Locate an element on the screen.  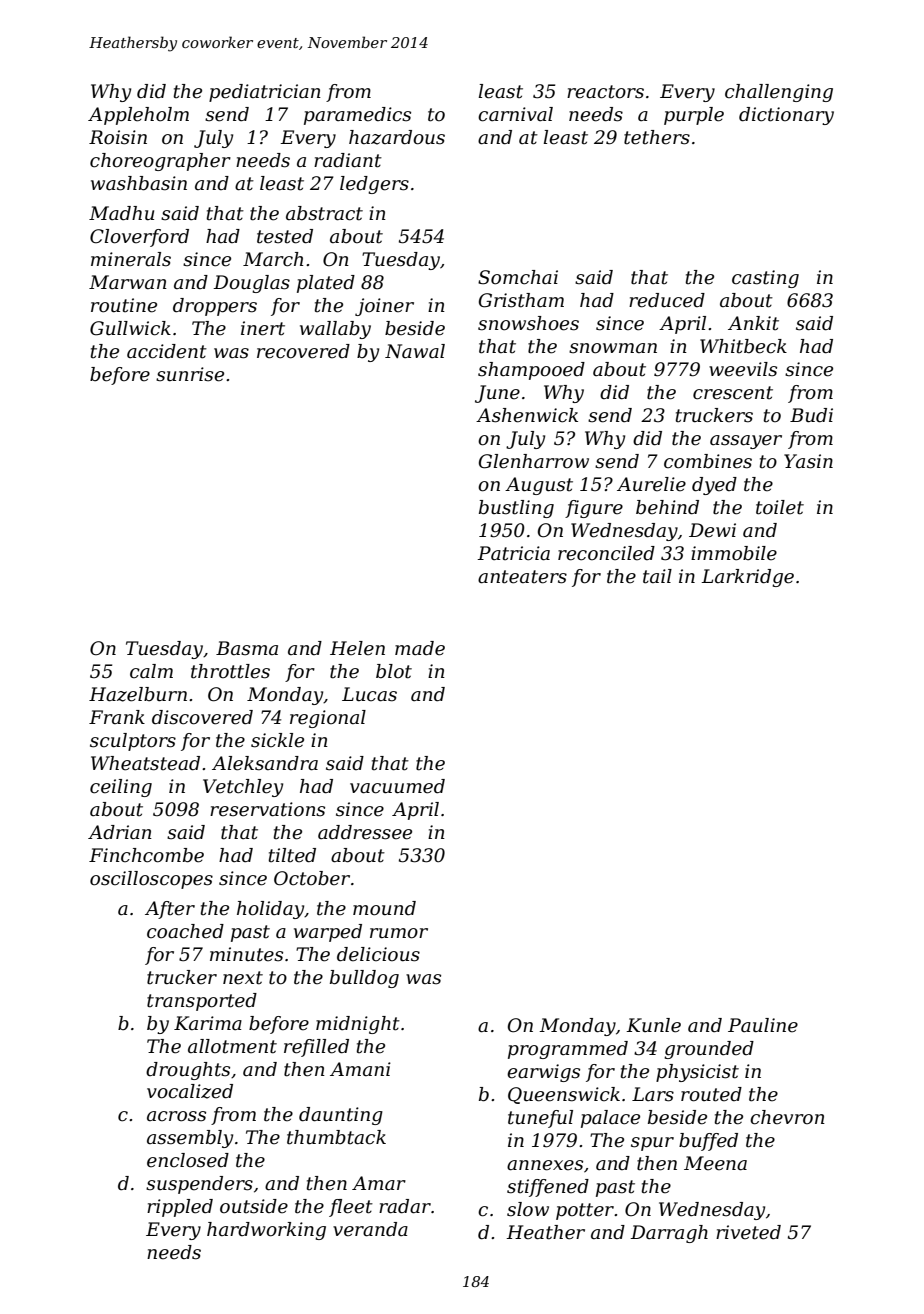
bustling is located at coordinates (516, 509).
